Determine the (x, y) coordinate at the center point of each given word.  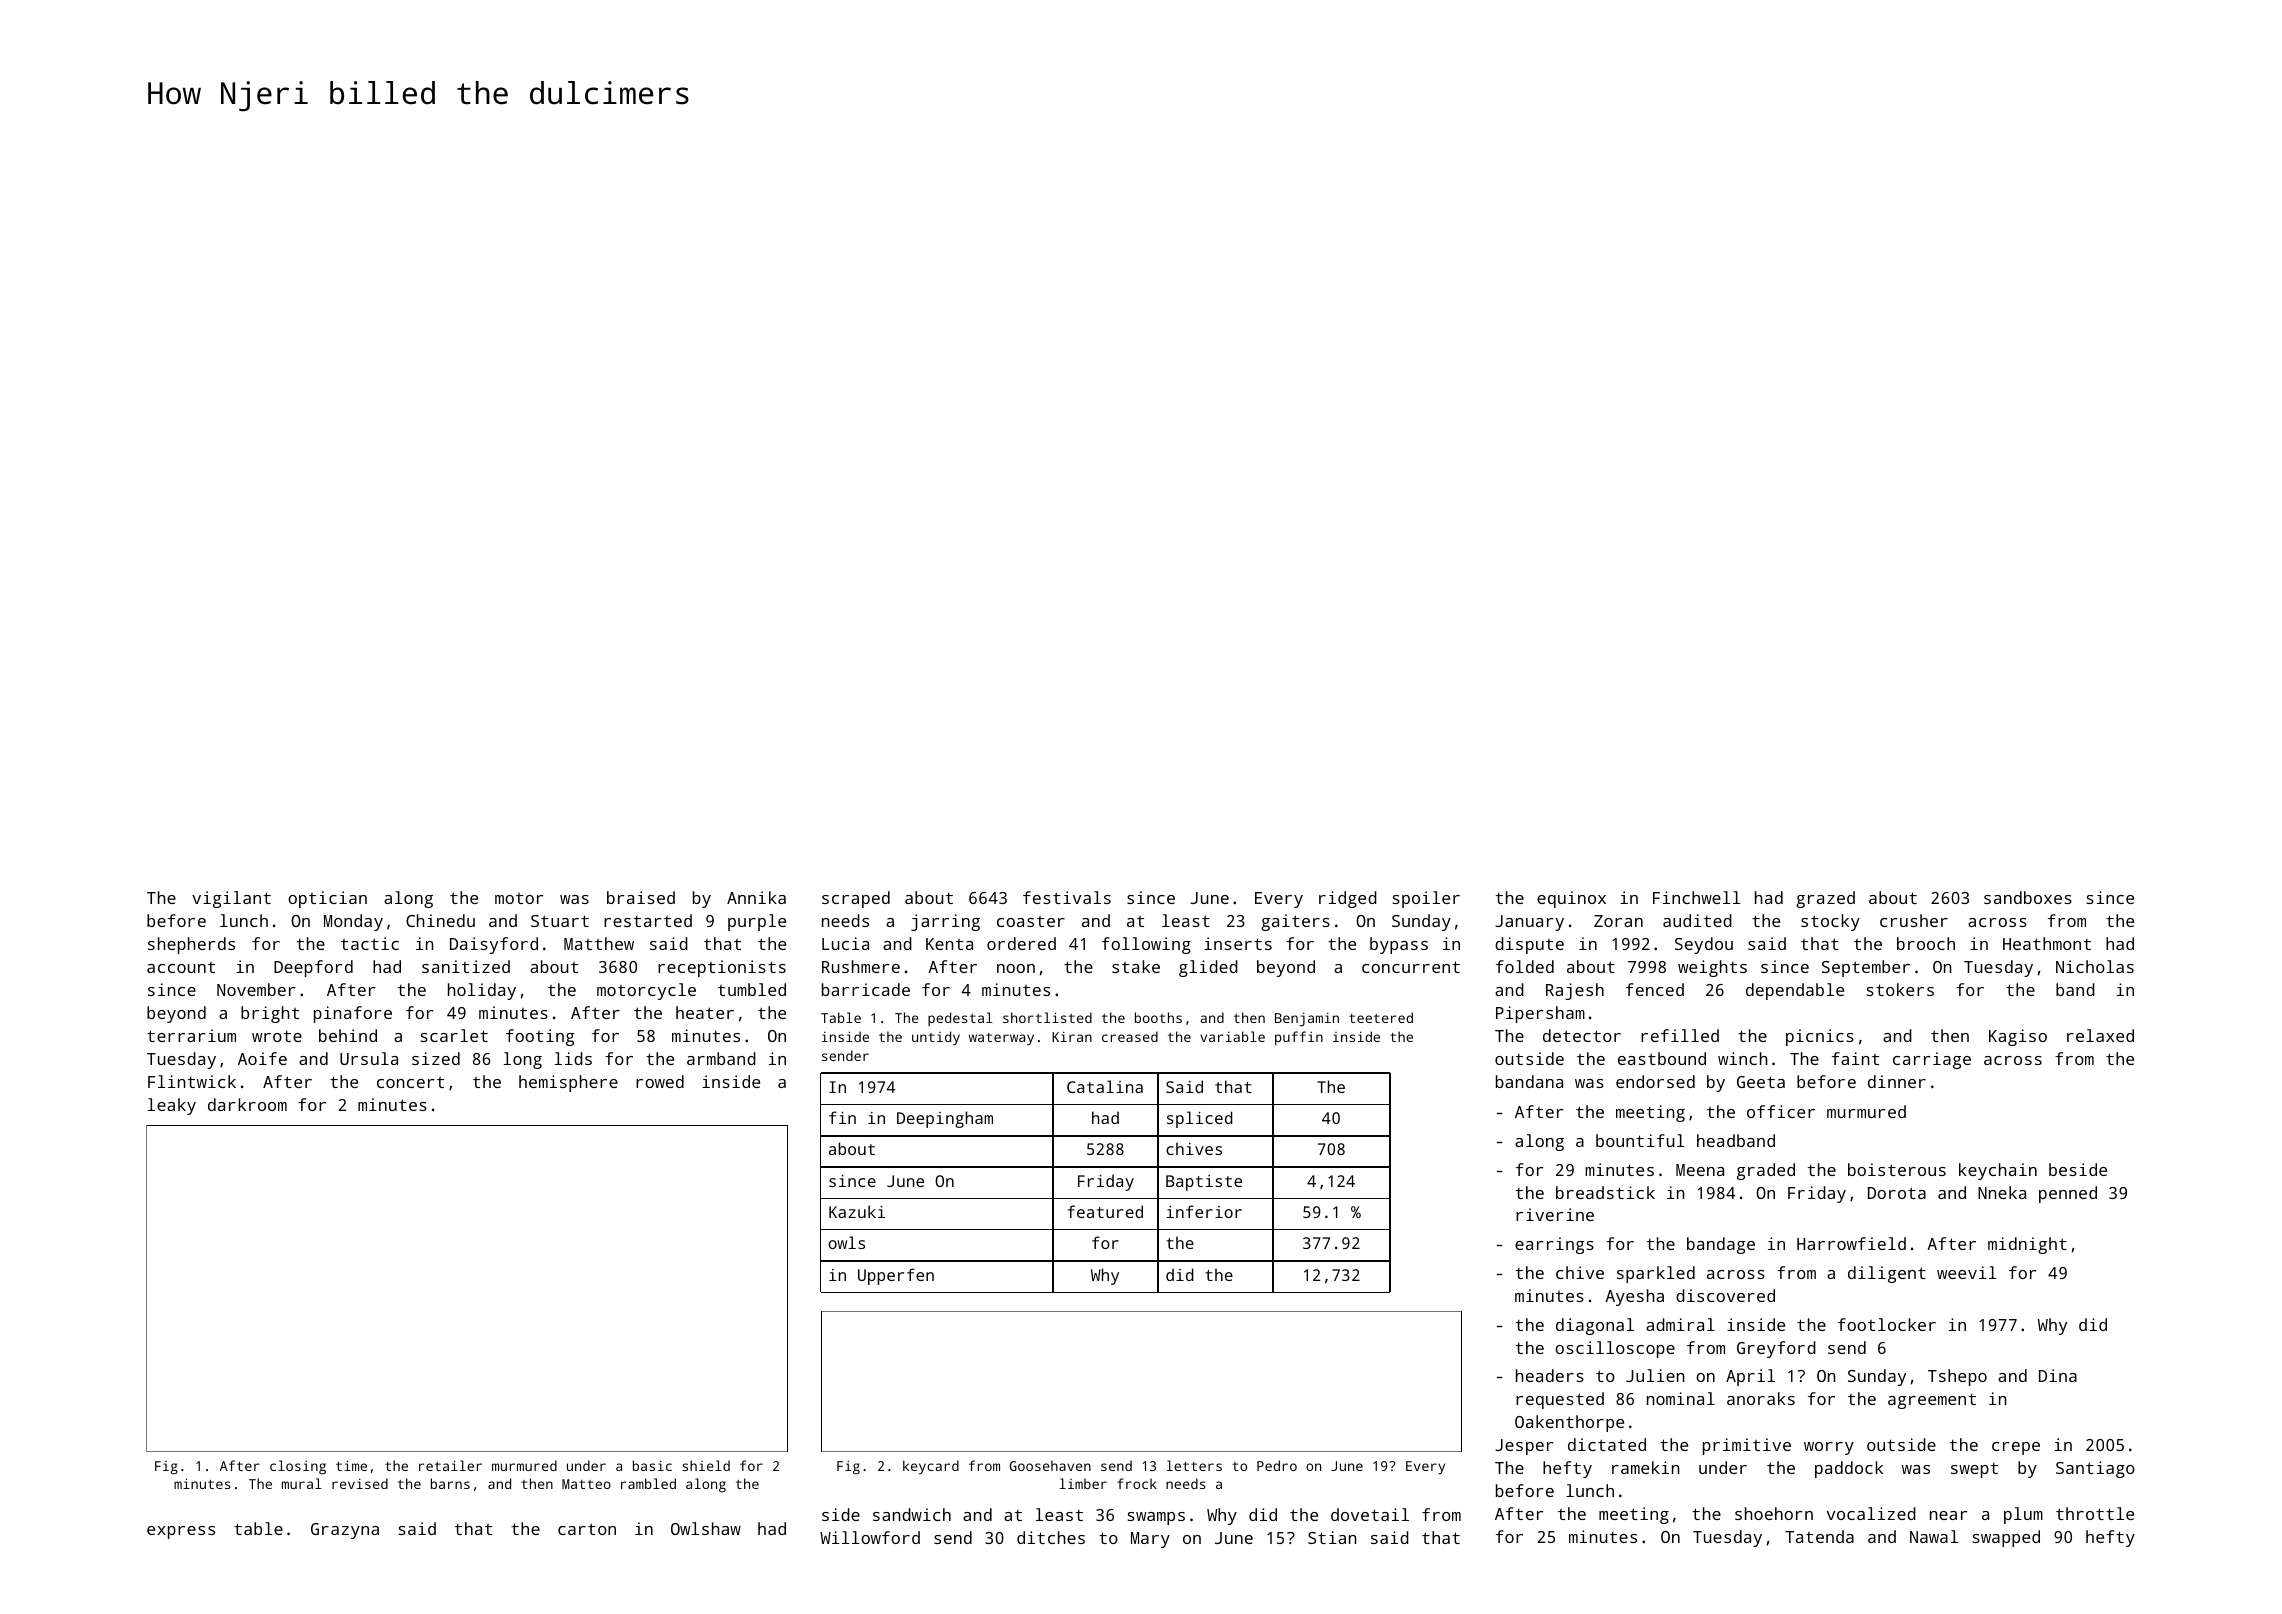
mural (302, 1483)
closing (298, 1467)
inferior (1204, 1211)
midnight (2027, 1245)
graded (1766, 1171)
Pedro (1277, 1465)
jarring (945, 922)
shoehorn (1774, 1513)
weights (1712, 968)
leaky (172, 1106)
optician (327, 899)
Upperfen (896, 1276)
